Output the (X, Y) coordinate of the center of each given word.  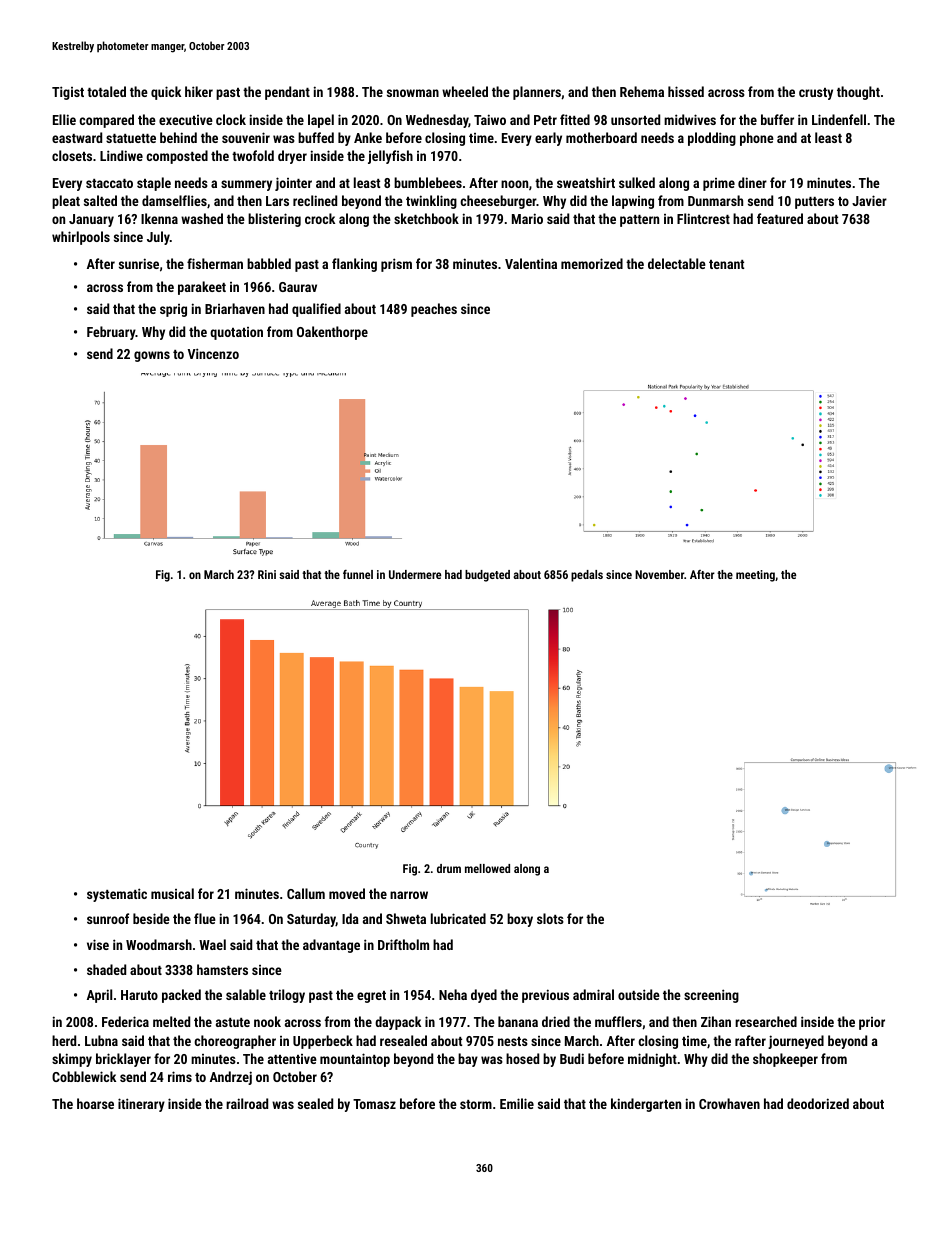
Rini (267, 574)
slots (550, 918)
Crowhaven (729, 1103)
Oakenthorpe (332, 333)
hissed (686, 91)
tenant (726, 264)
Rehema (642, 91)
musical (172, 893)
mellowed (487, 868)
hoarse (95, 1103)
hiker (199, 91)
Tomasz (374, 1104)
